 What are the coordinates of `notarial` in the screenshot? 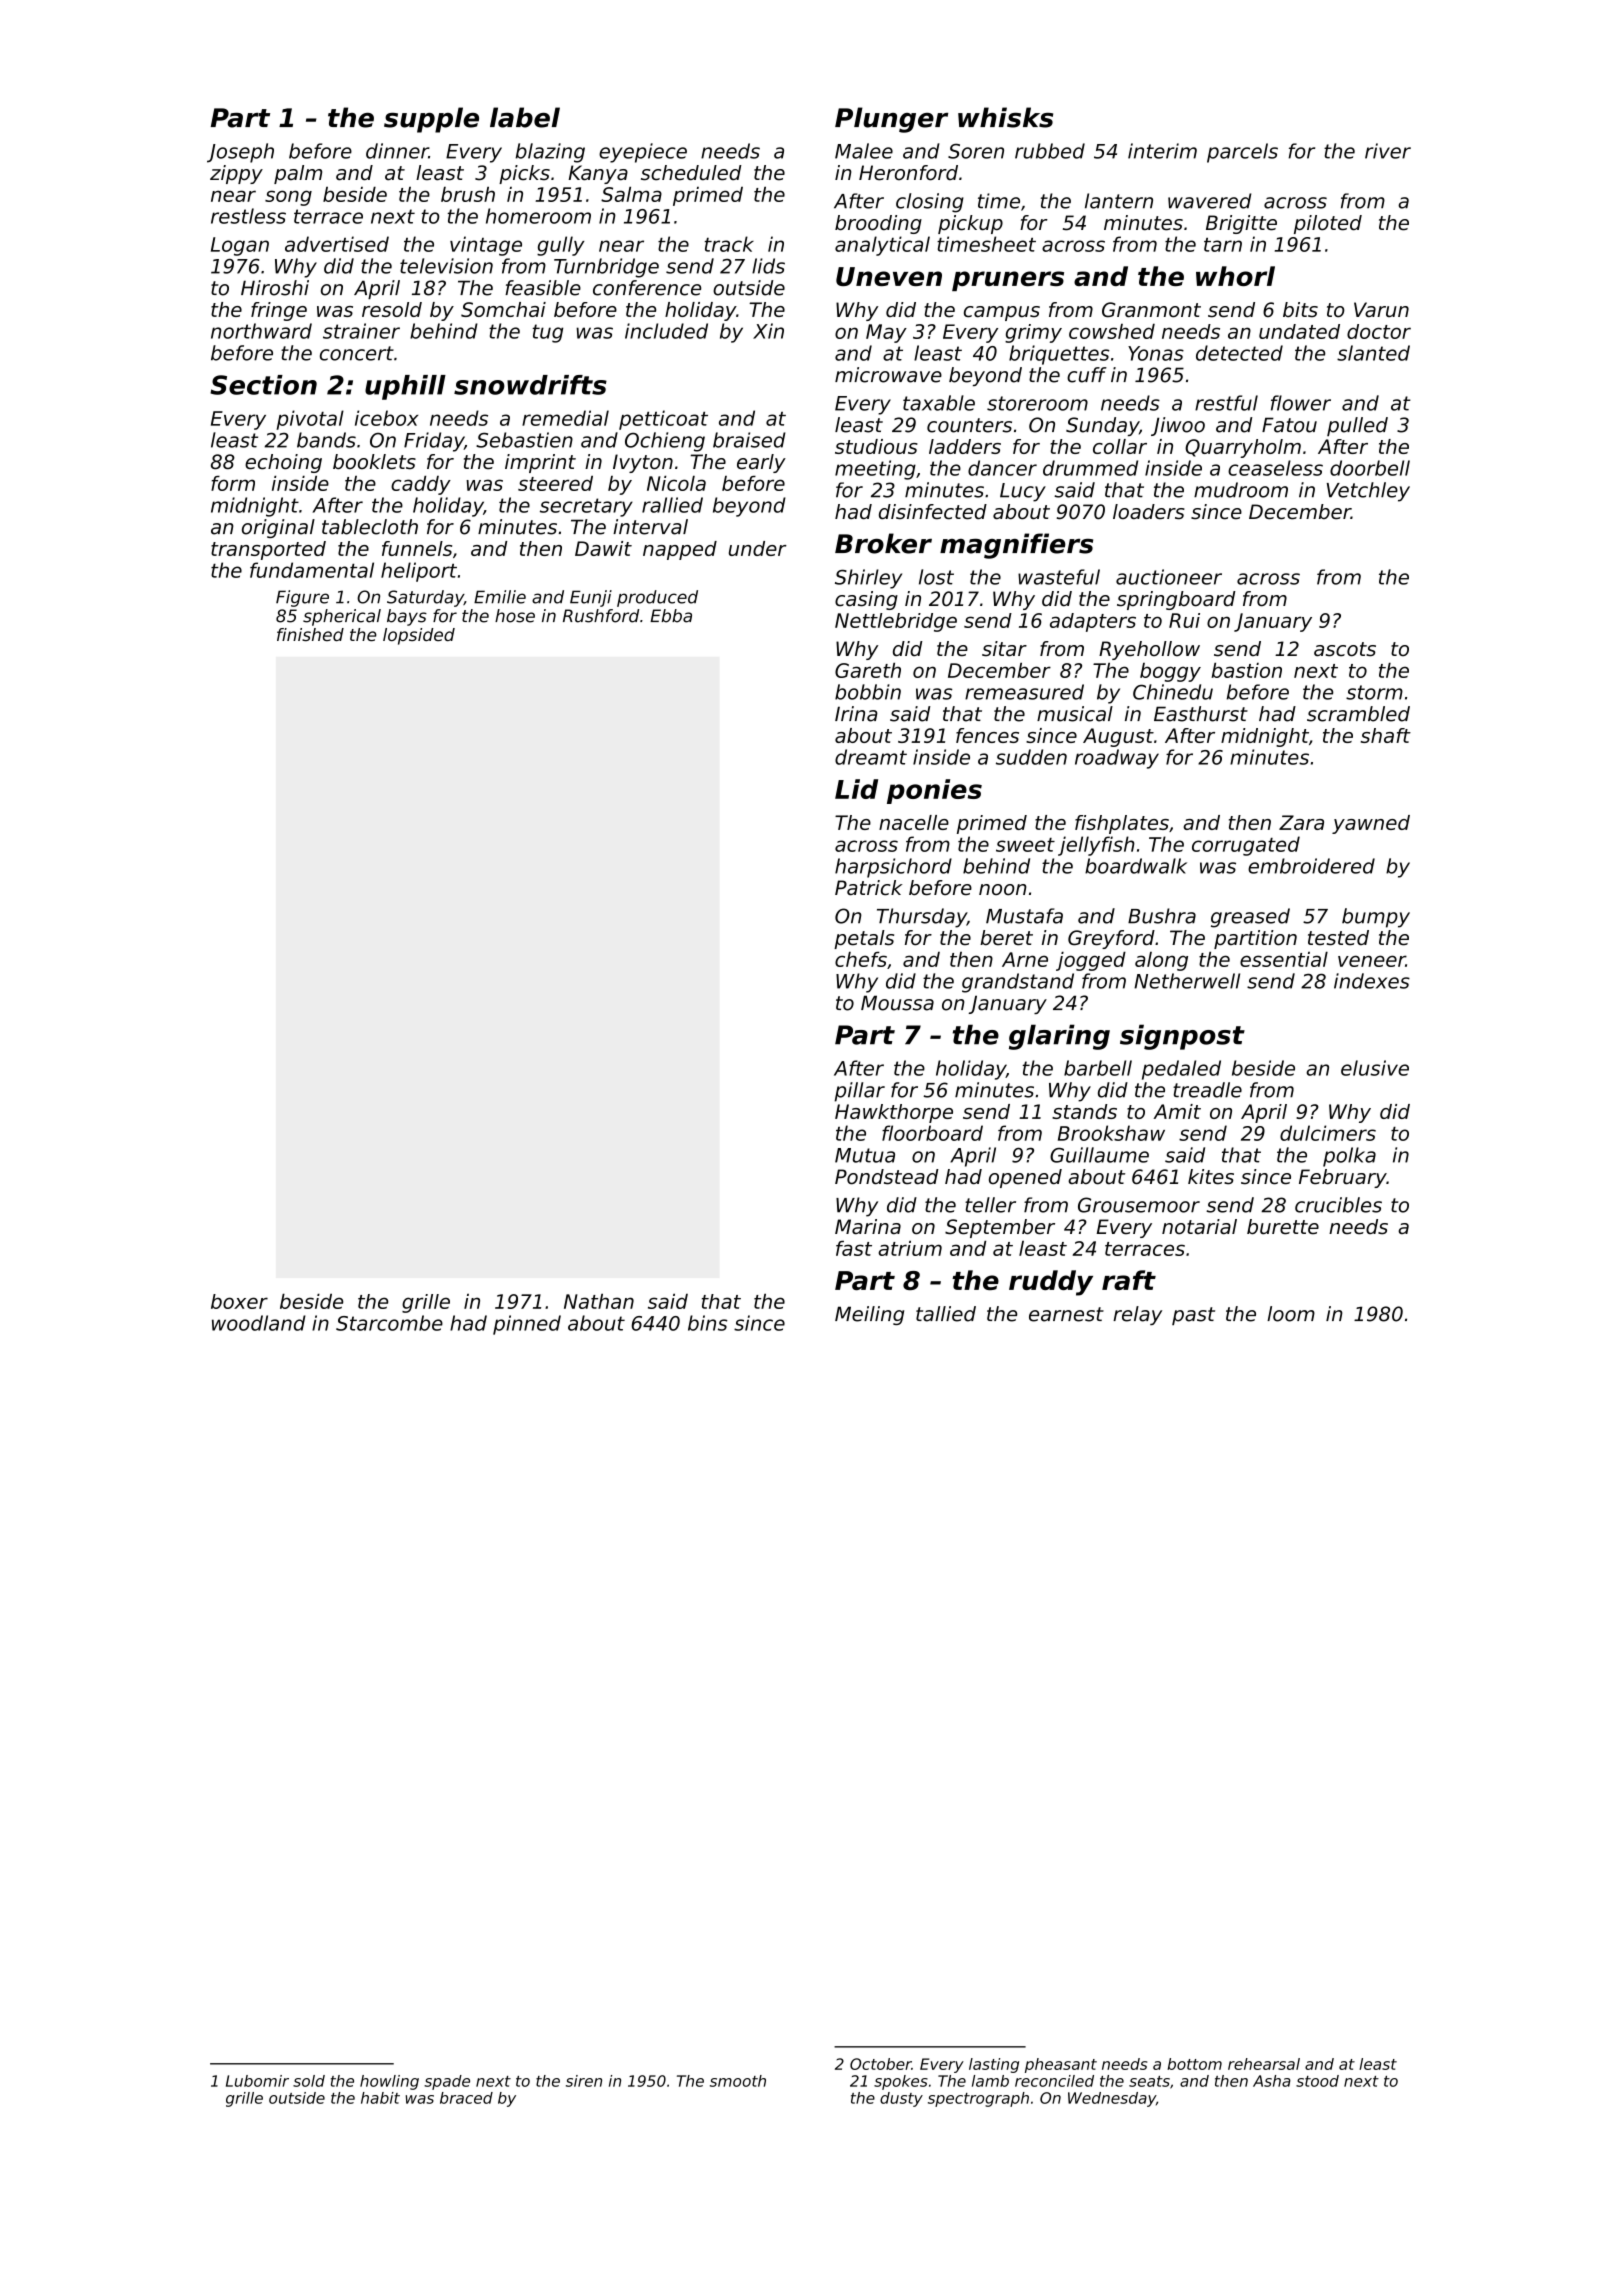 It's located at (1199, 1227).
